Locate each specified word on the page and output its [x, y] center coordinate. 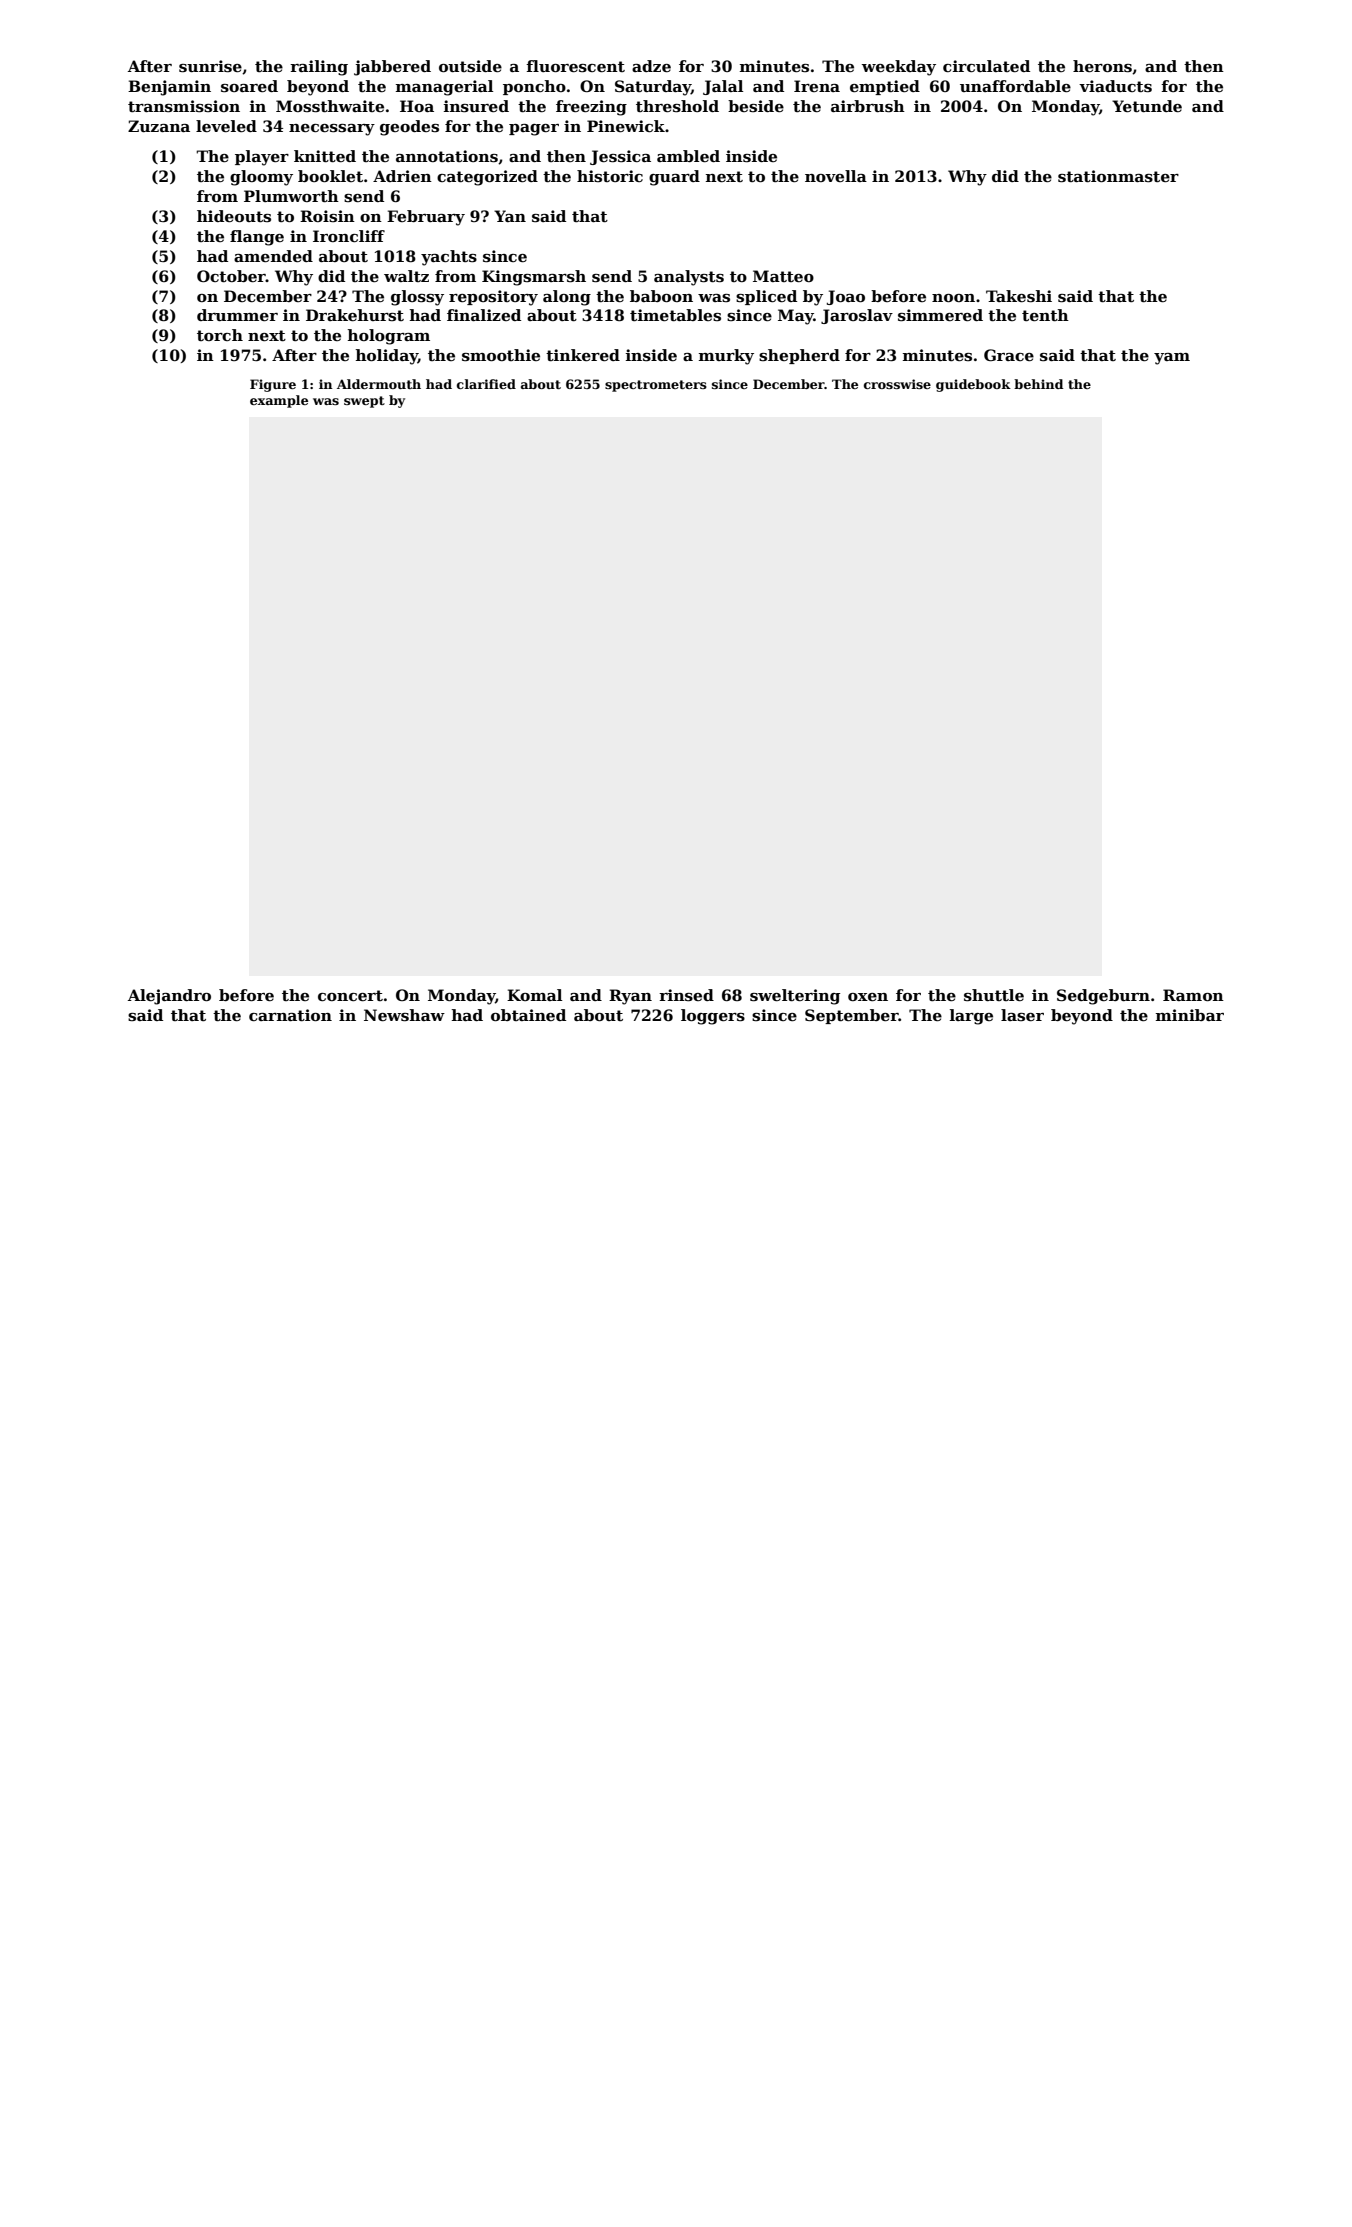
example [279, 401]
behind [1038, 384]
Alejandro [169, 997]
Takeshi [1019, 296]
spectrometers [656, 386]
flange [257, 238]
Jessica [620, 157]
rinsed [686, 995]
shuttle [994, 995]
